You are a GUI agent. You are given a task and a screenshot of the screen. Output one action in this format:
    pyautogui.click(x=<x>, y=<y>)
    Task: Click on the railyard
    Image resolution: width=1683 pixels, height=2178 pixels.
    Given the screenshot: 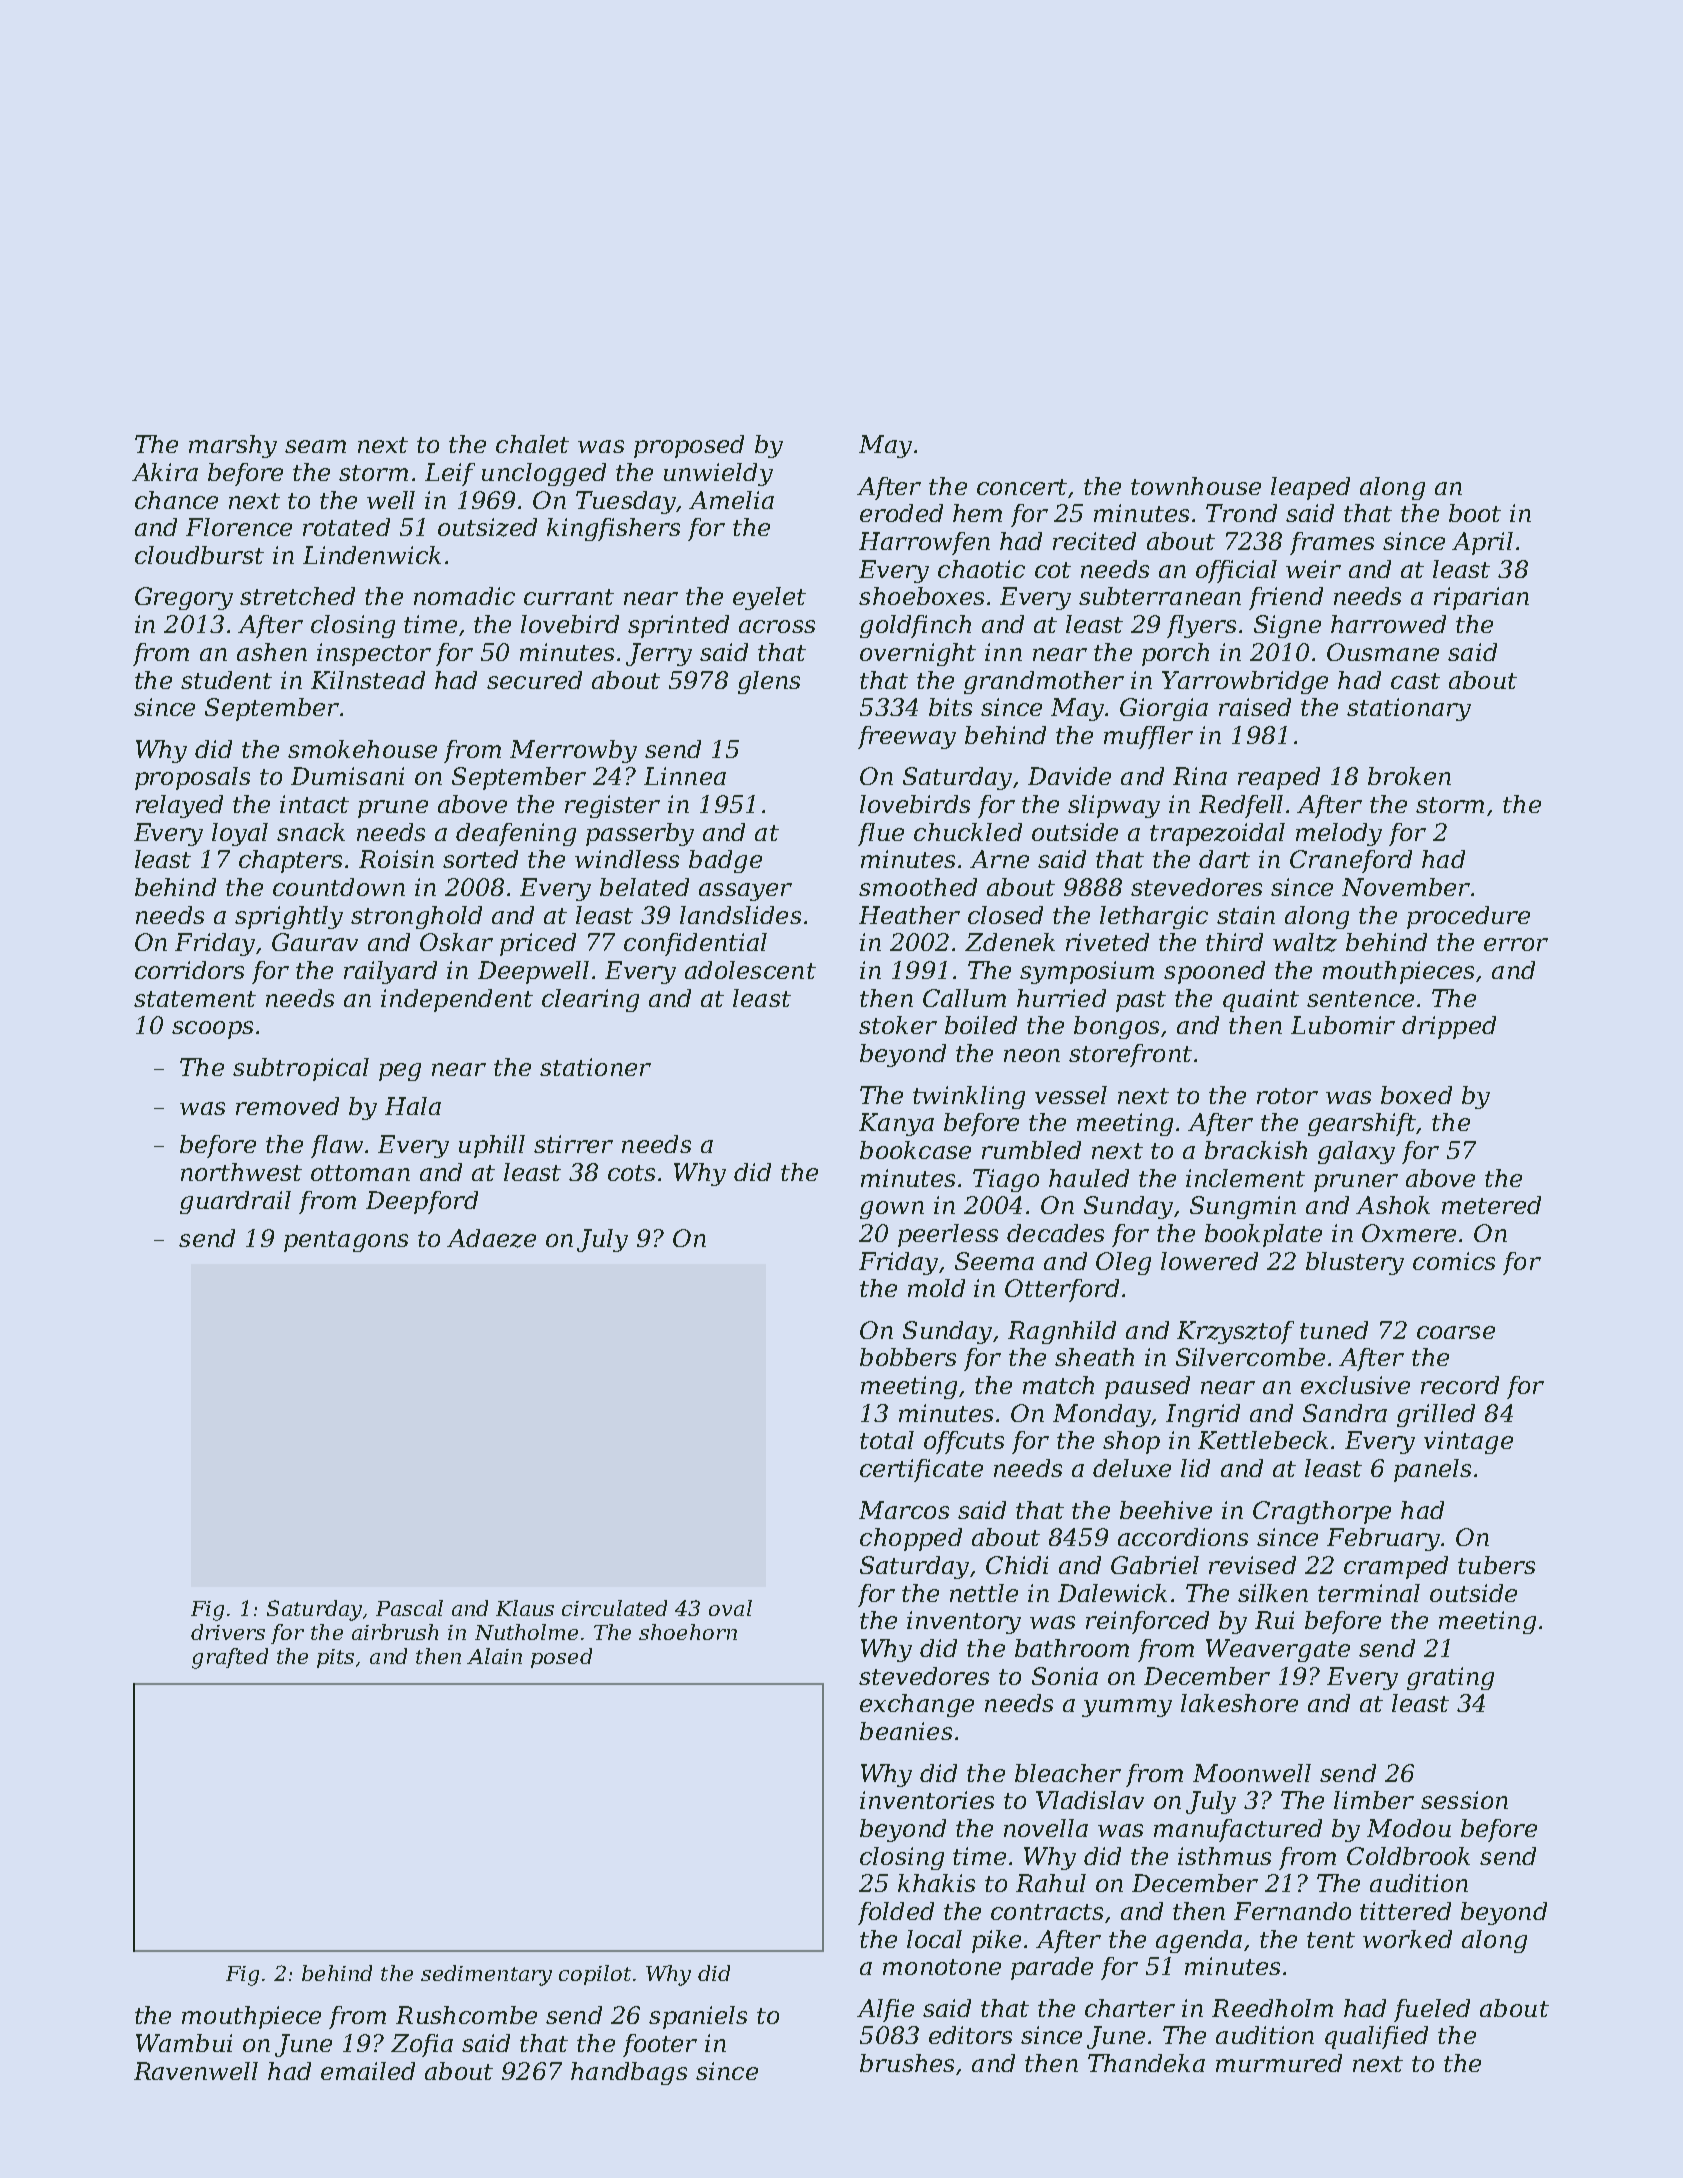 What is the action you would take?
    pyautogui.click(x=390, y=972)
